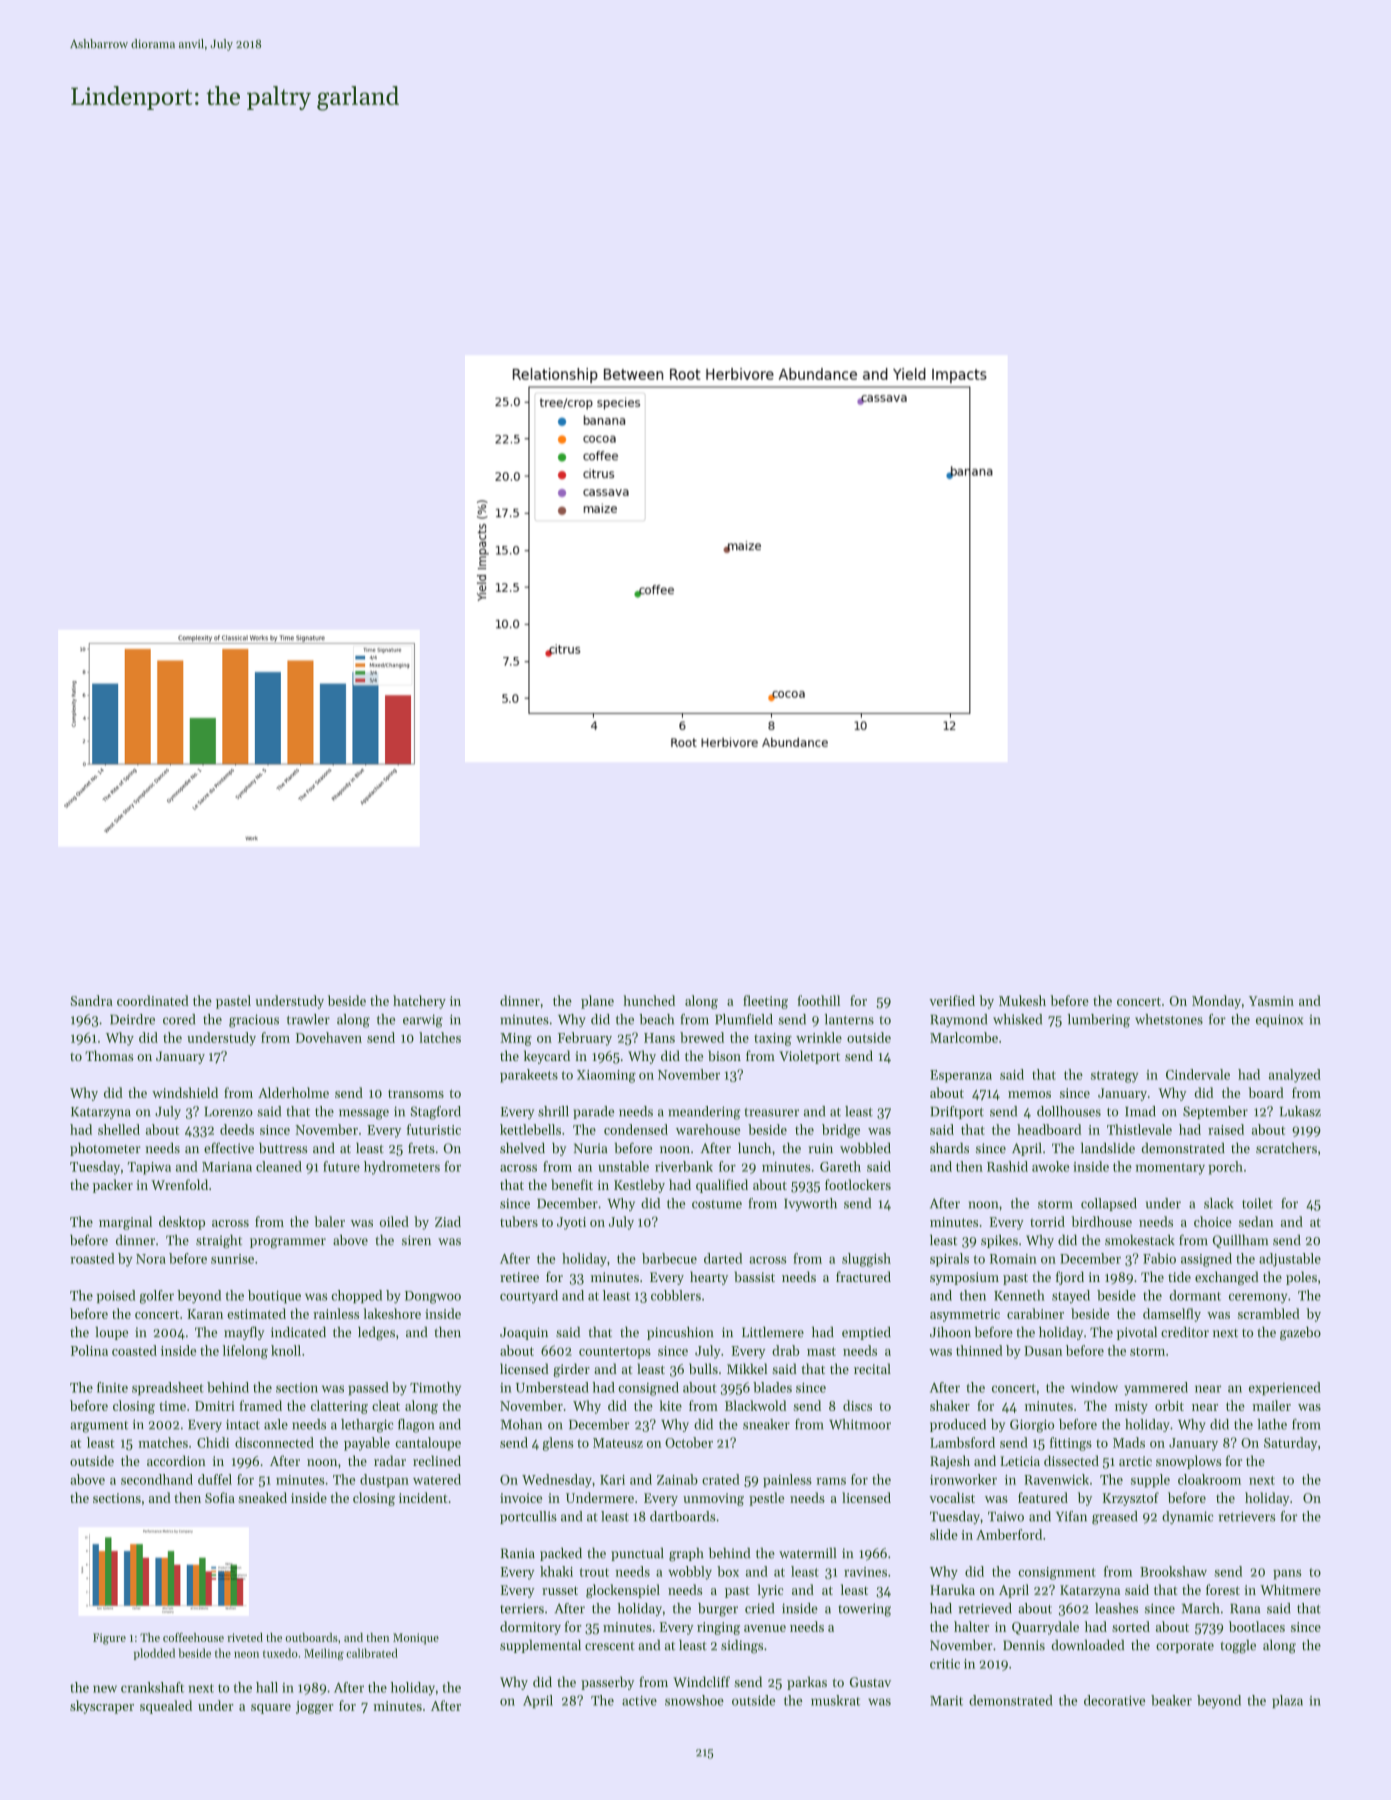 Image resolution: width=1391 pixels, height=1800 pixels. What do you see at coordinates (112, 1387) in the image?
I see `finite` at bounding box center [112, 1387].
